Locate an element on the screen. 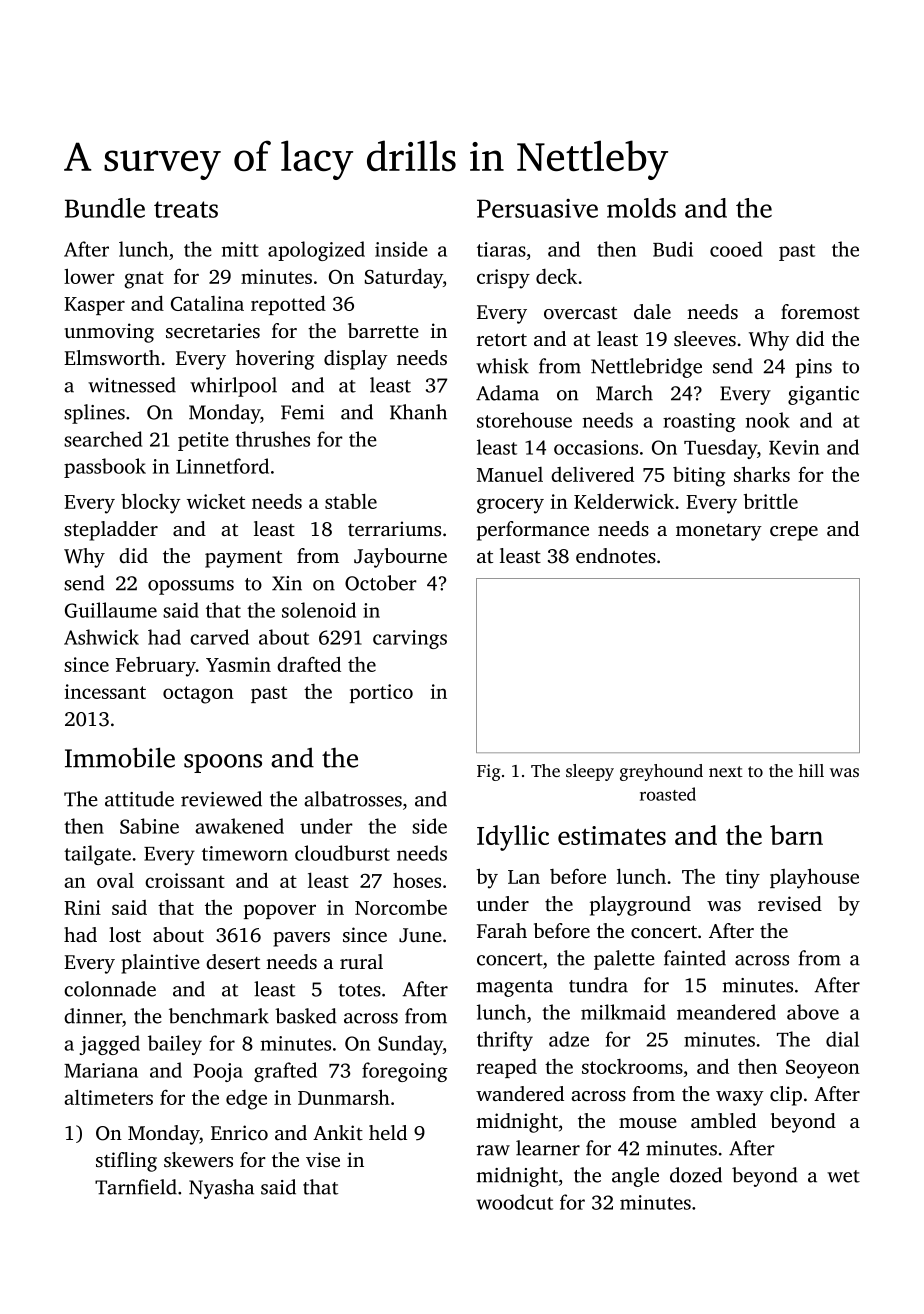  crepe is located at coordinates (794, 533).
